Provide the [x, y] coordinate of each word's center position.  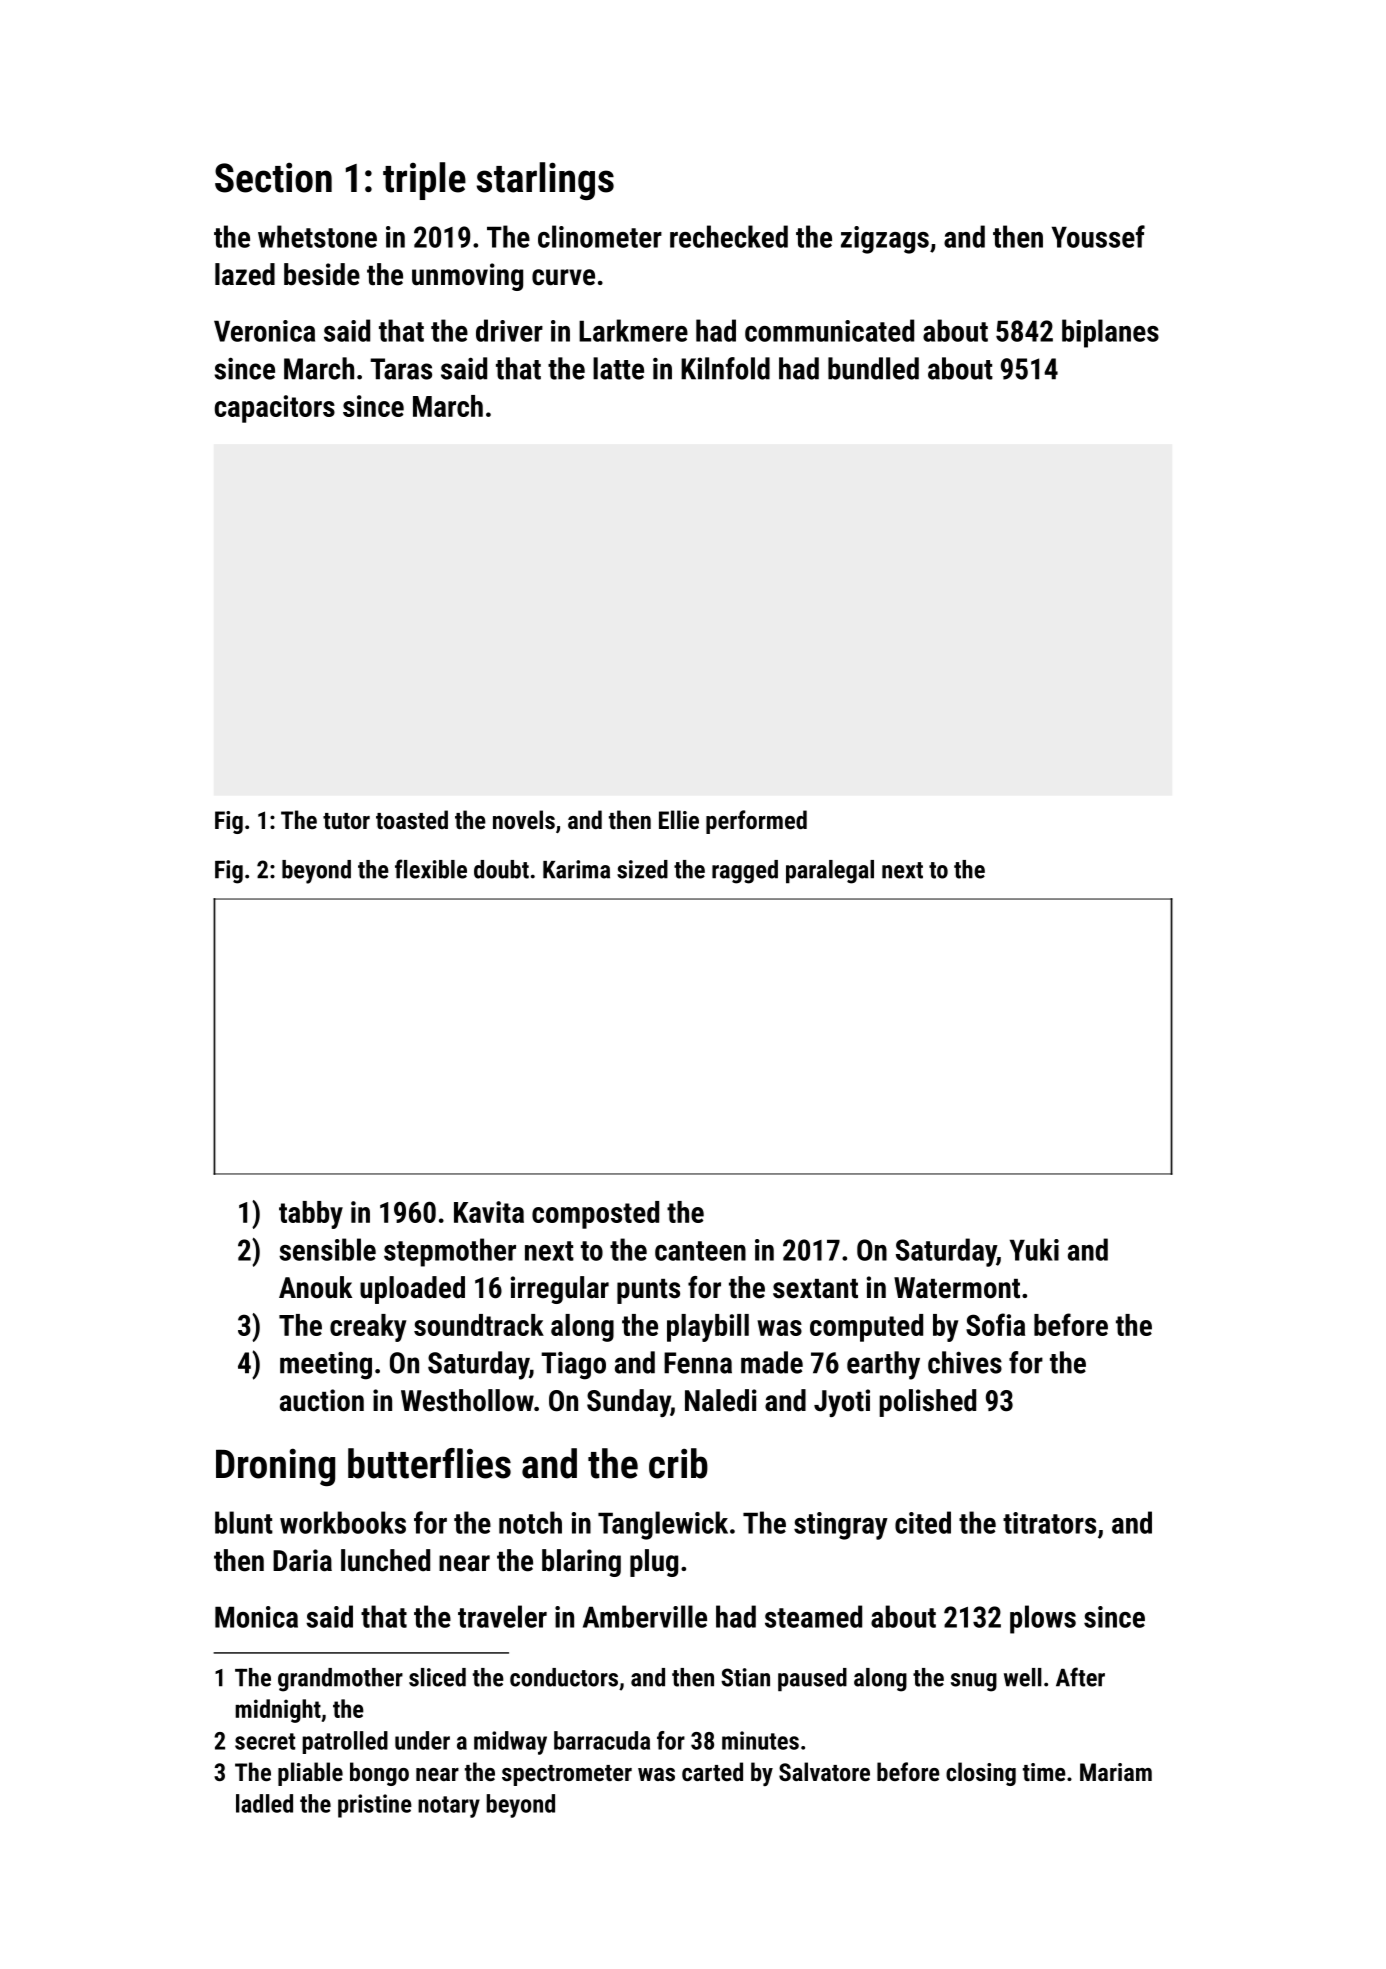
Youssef [1098, 236]
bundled [873, 368]
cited [923, 1522]
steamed [813, 1616]
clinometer [600, 236]
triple [424, 181]
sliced [437, 1677]
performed [756, 822]
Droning [275, 1467]
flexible [431, 869]
